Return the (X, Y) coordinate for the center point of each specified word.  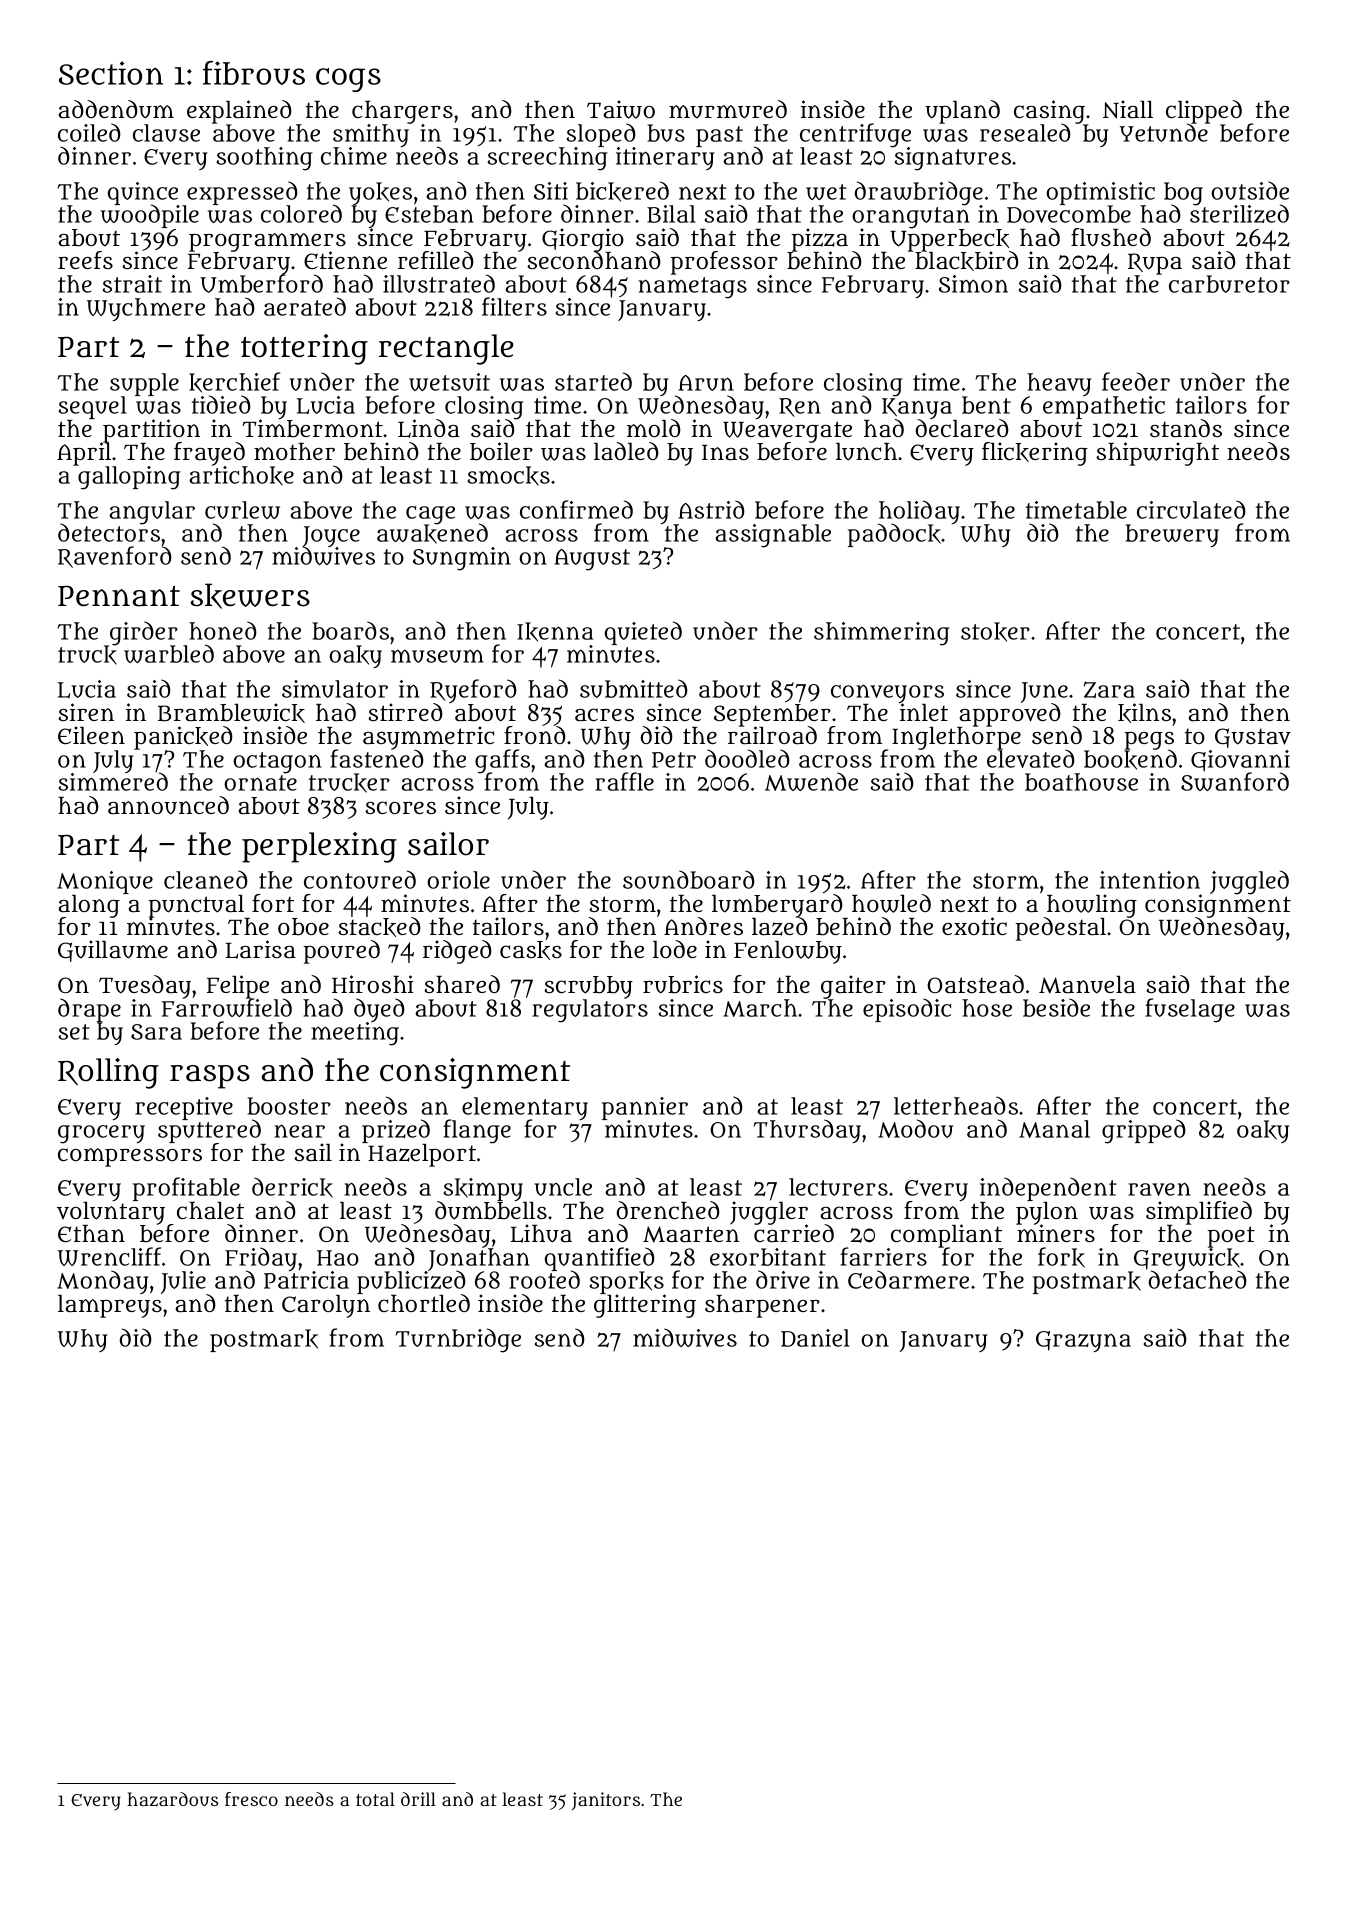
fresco (251, 1799)
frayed (209, 454)
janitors (606, 1801)
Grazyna (1083, 1341)
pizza (819, 240)
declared (962, 428)
